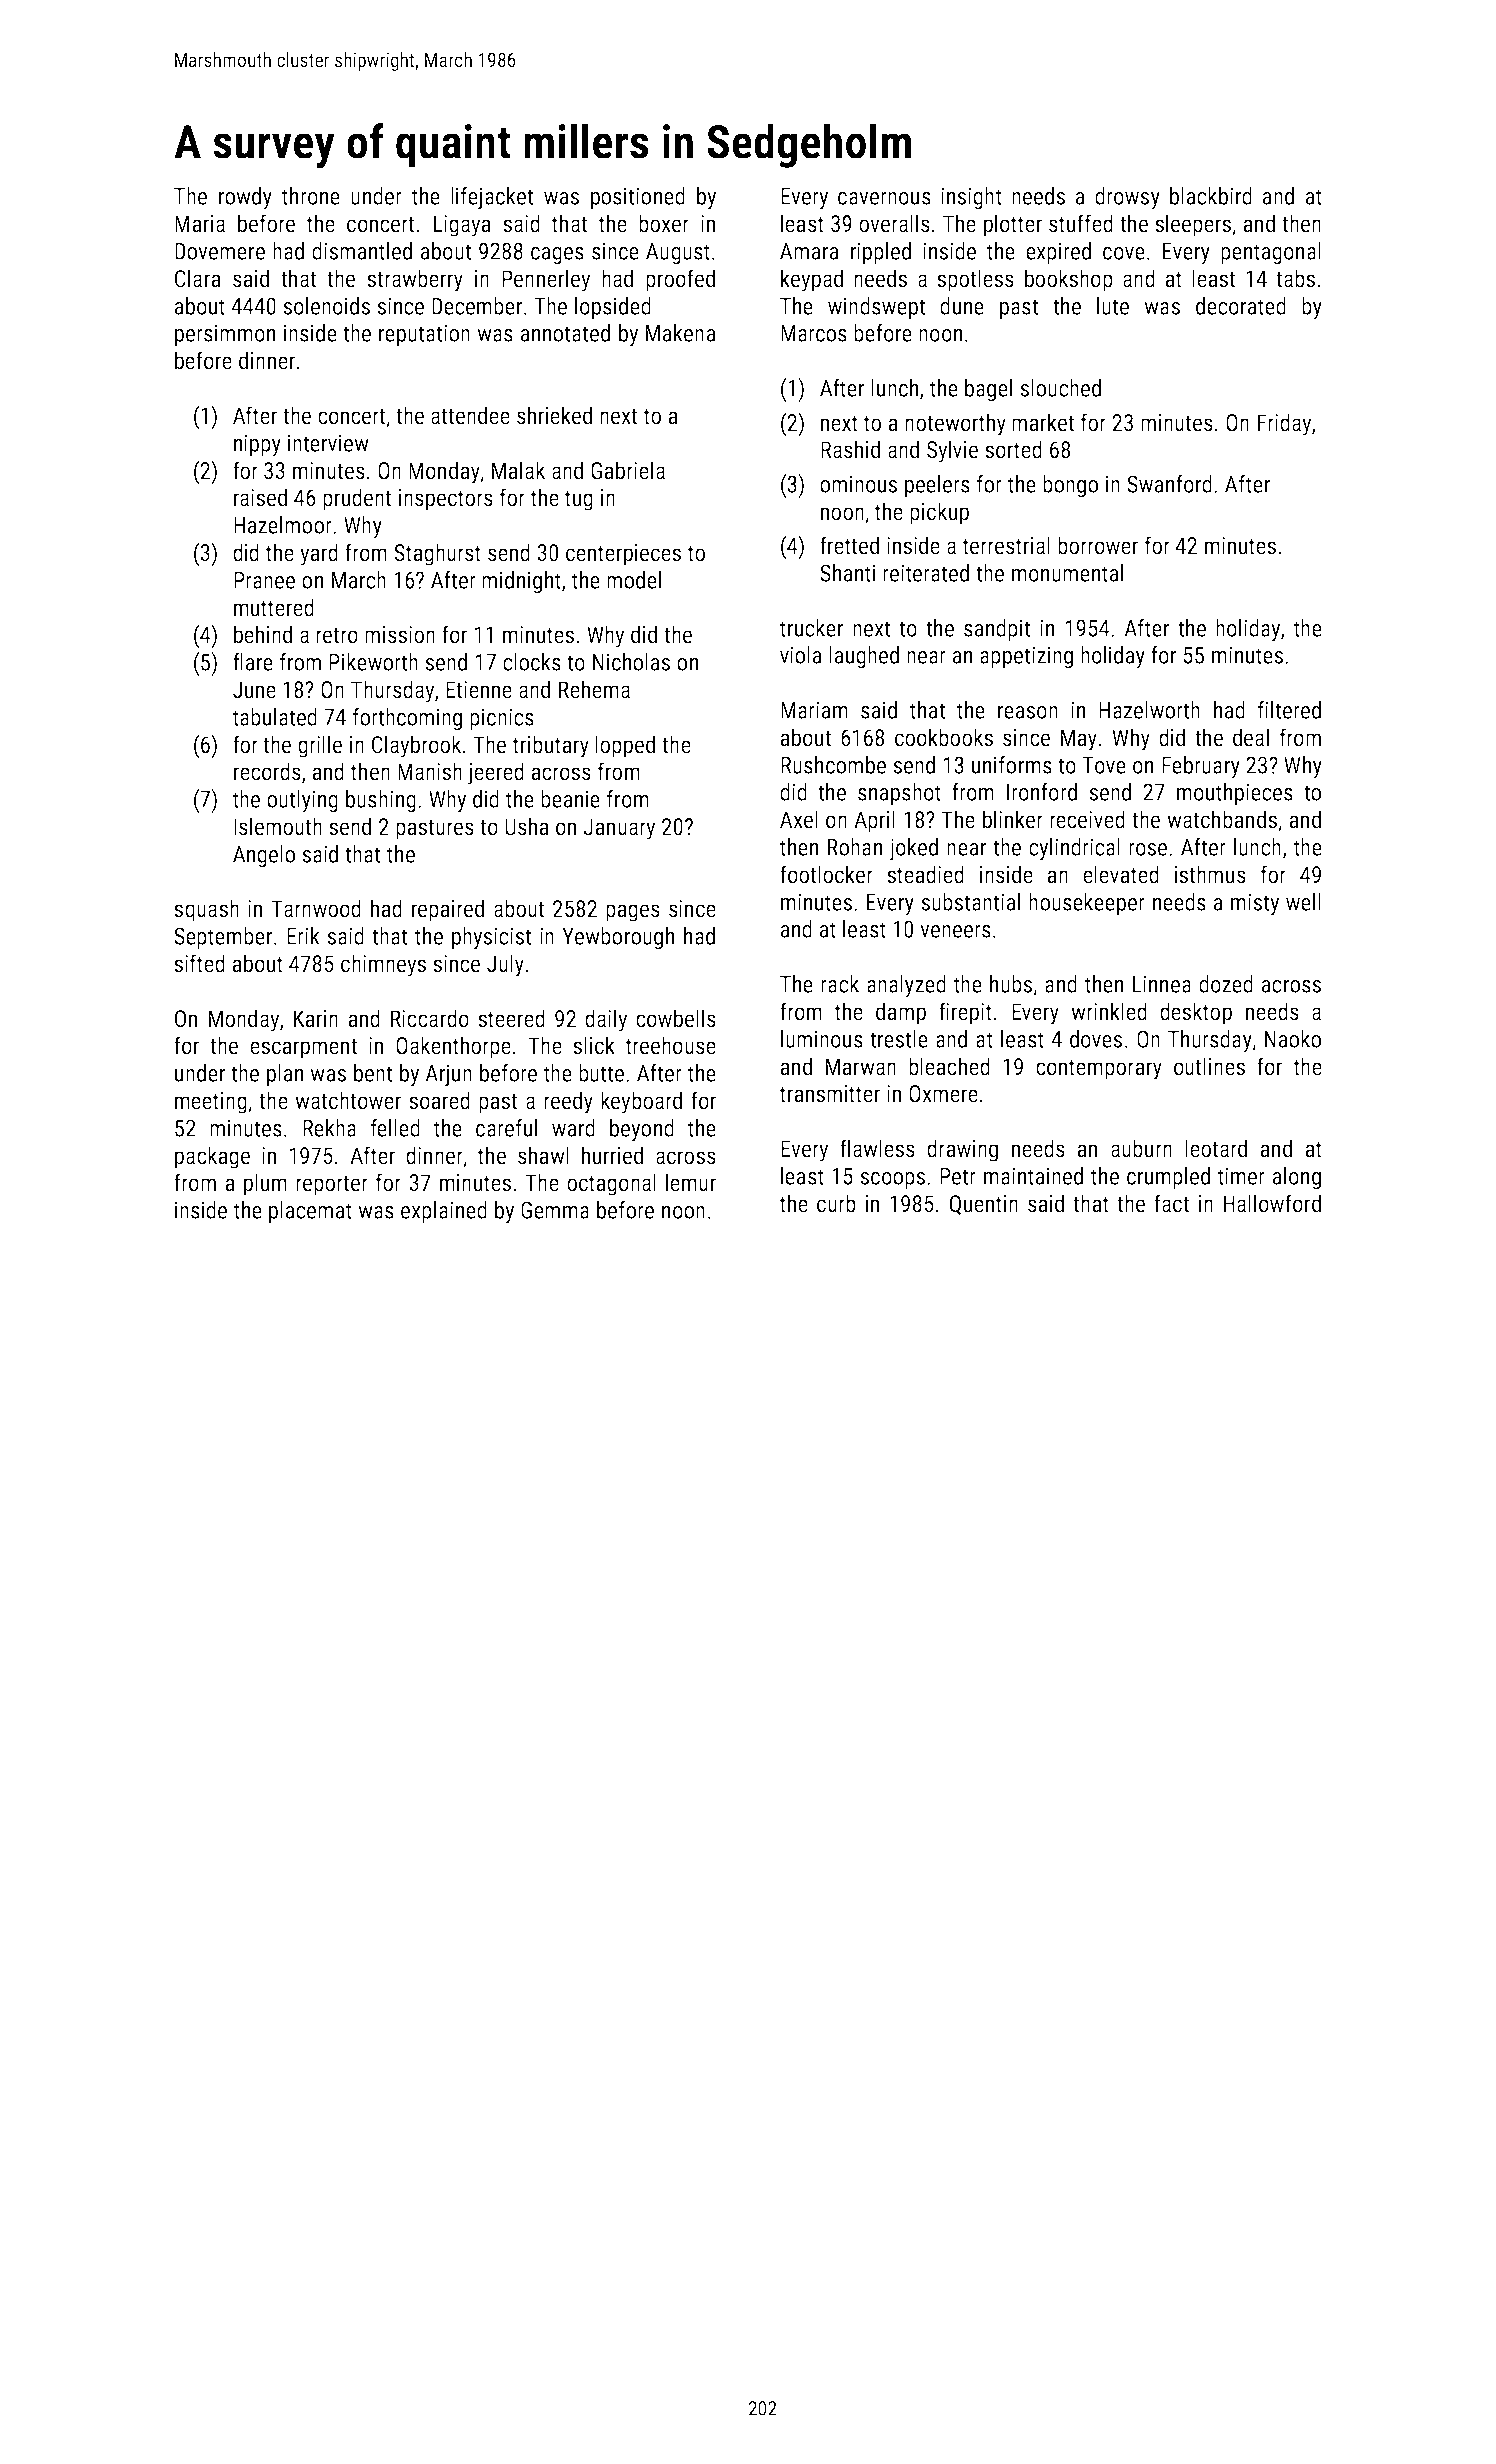  I want to click on bongo, so click(1070, 486).
